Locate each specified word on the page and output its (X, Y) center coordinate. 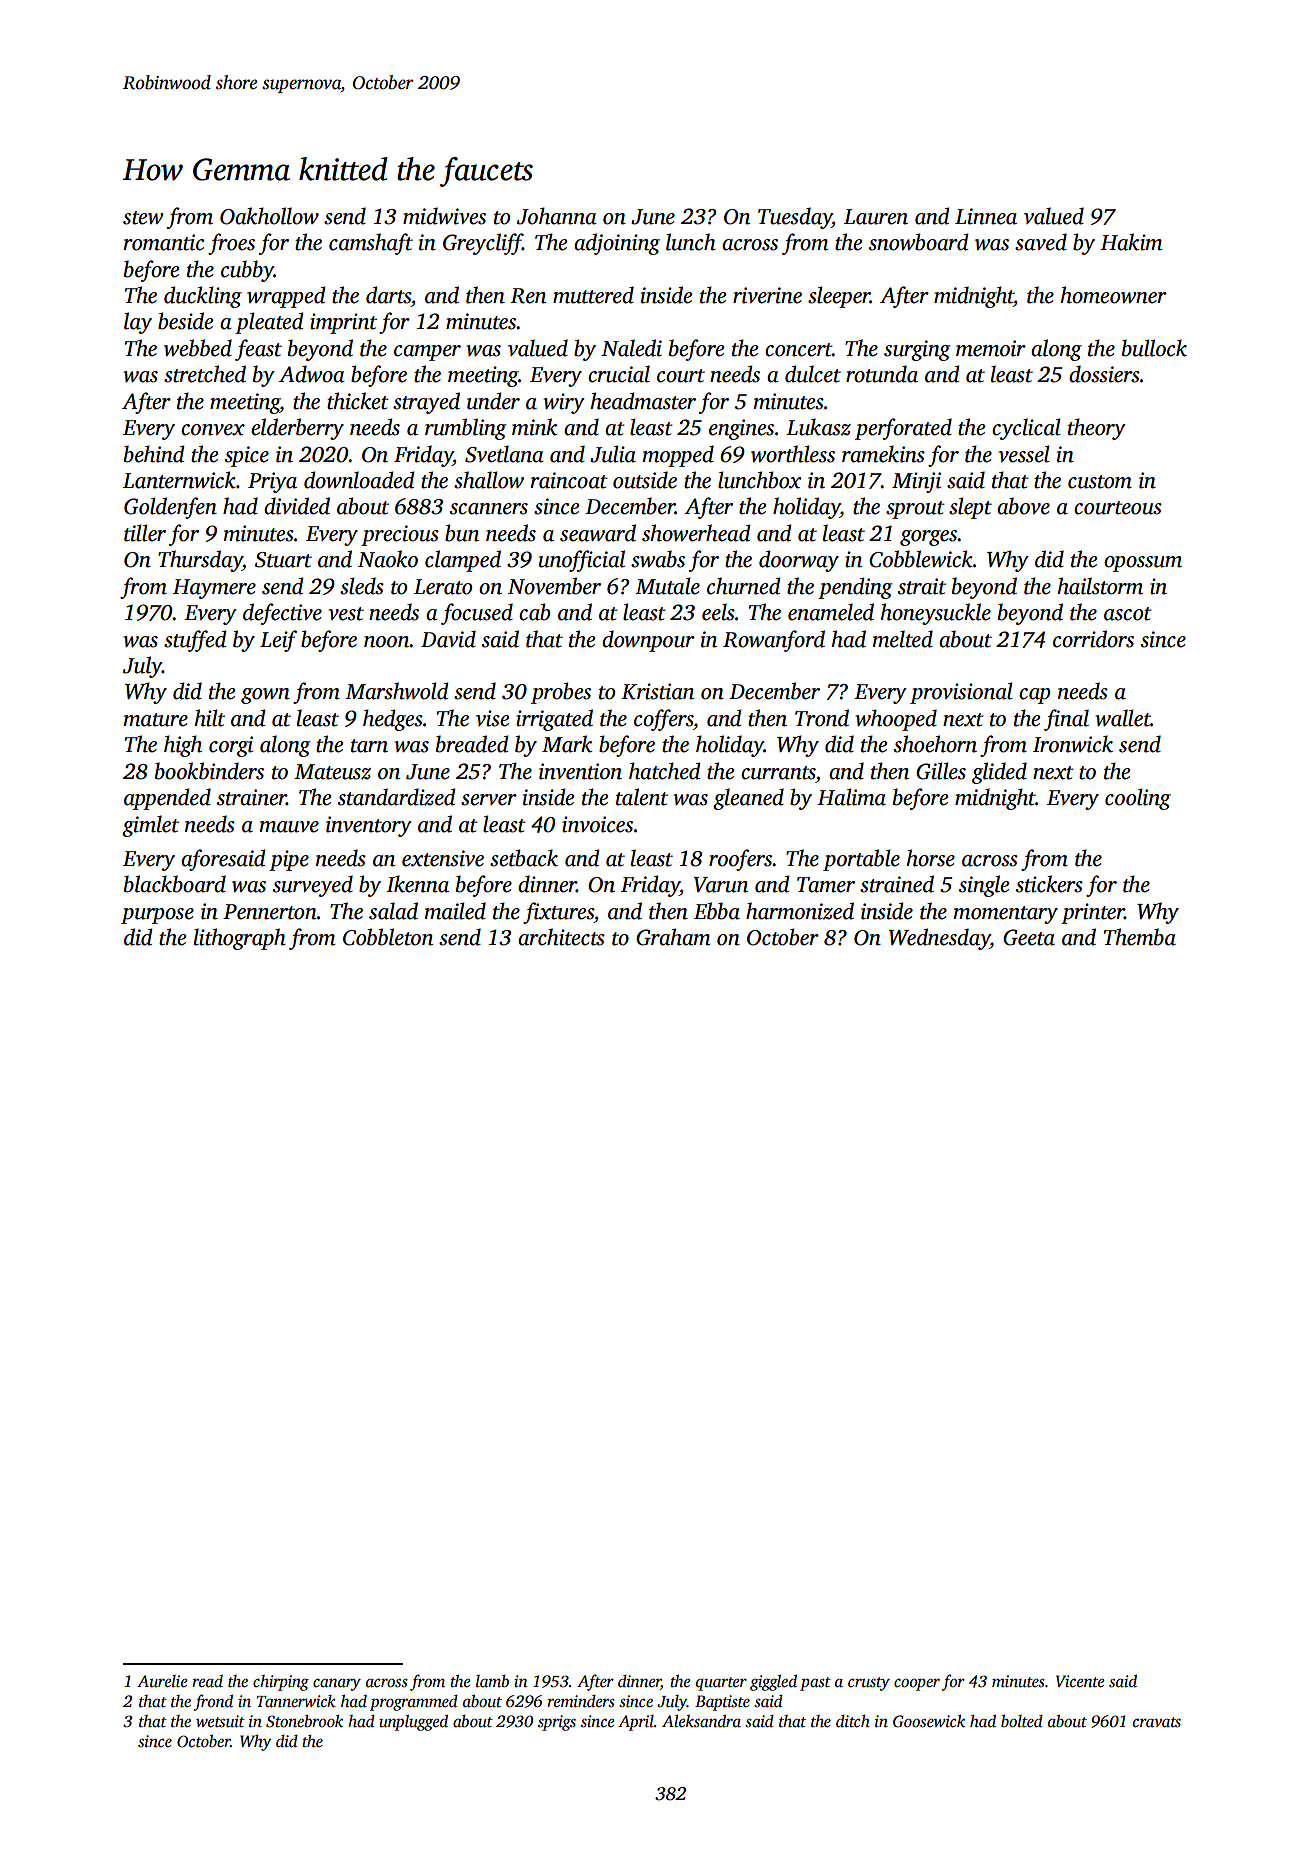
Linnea (986, 216)
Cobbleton (388, 937)
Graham (673, 937)
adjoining (617, 244)
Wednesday (939, 939)
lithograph (240, 939)
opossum (1143, 564)
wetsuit (220, 1721)
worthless (793, 454)
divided (297, 506)
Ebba (717, 911)
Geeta (1029, 937)
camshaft (371, 244)
